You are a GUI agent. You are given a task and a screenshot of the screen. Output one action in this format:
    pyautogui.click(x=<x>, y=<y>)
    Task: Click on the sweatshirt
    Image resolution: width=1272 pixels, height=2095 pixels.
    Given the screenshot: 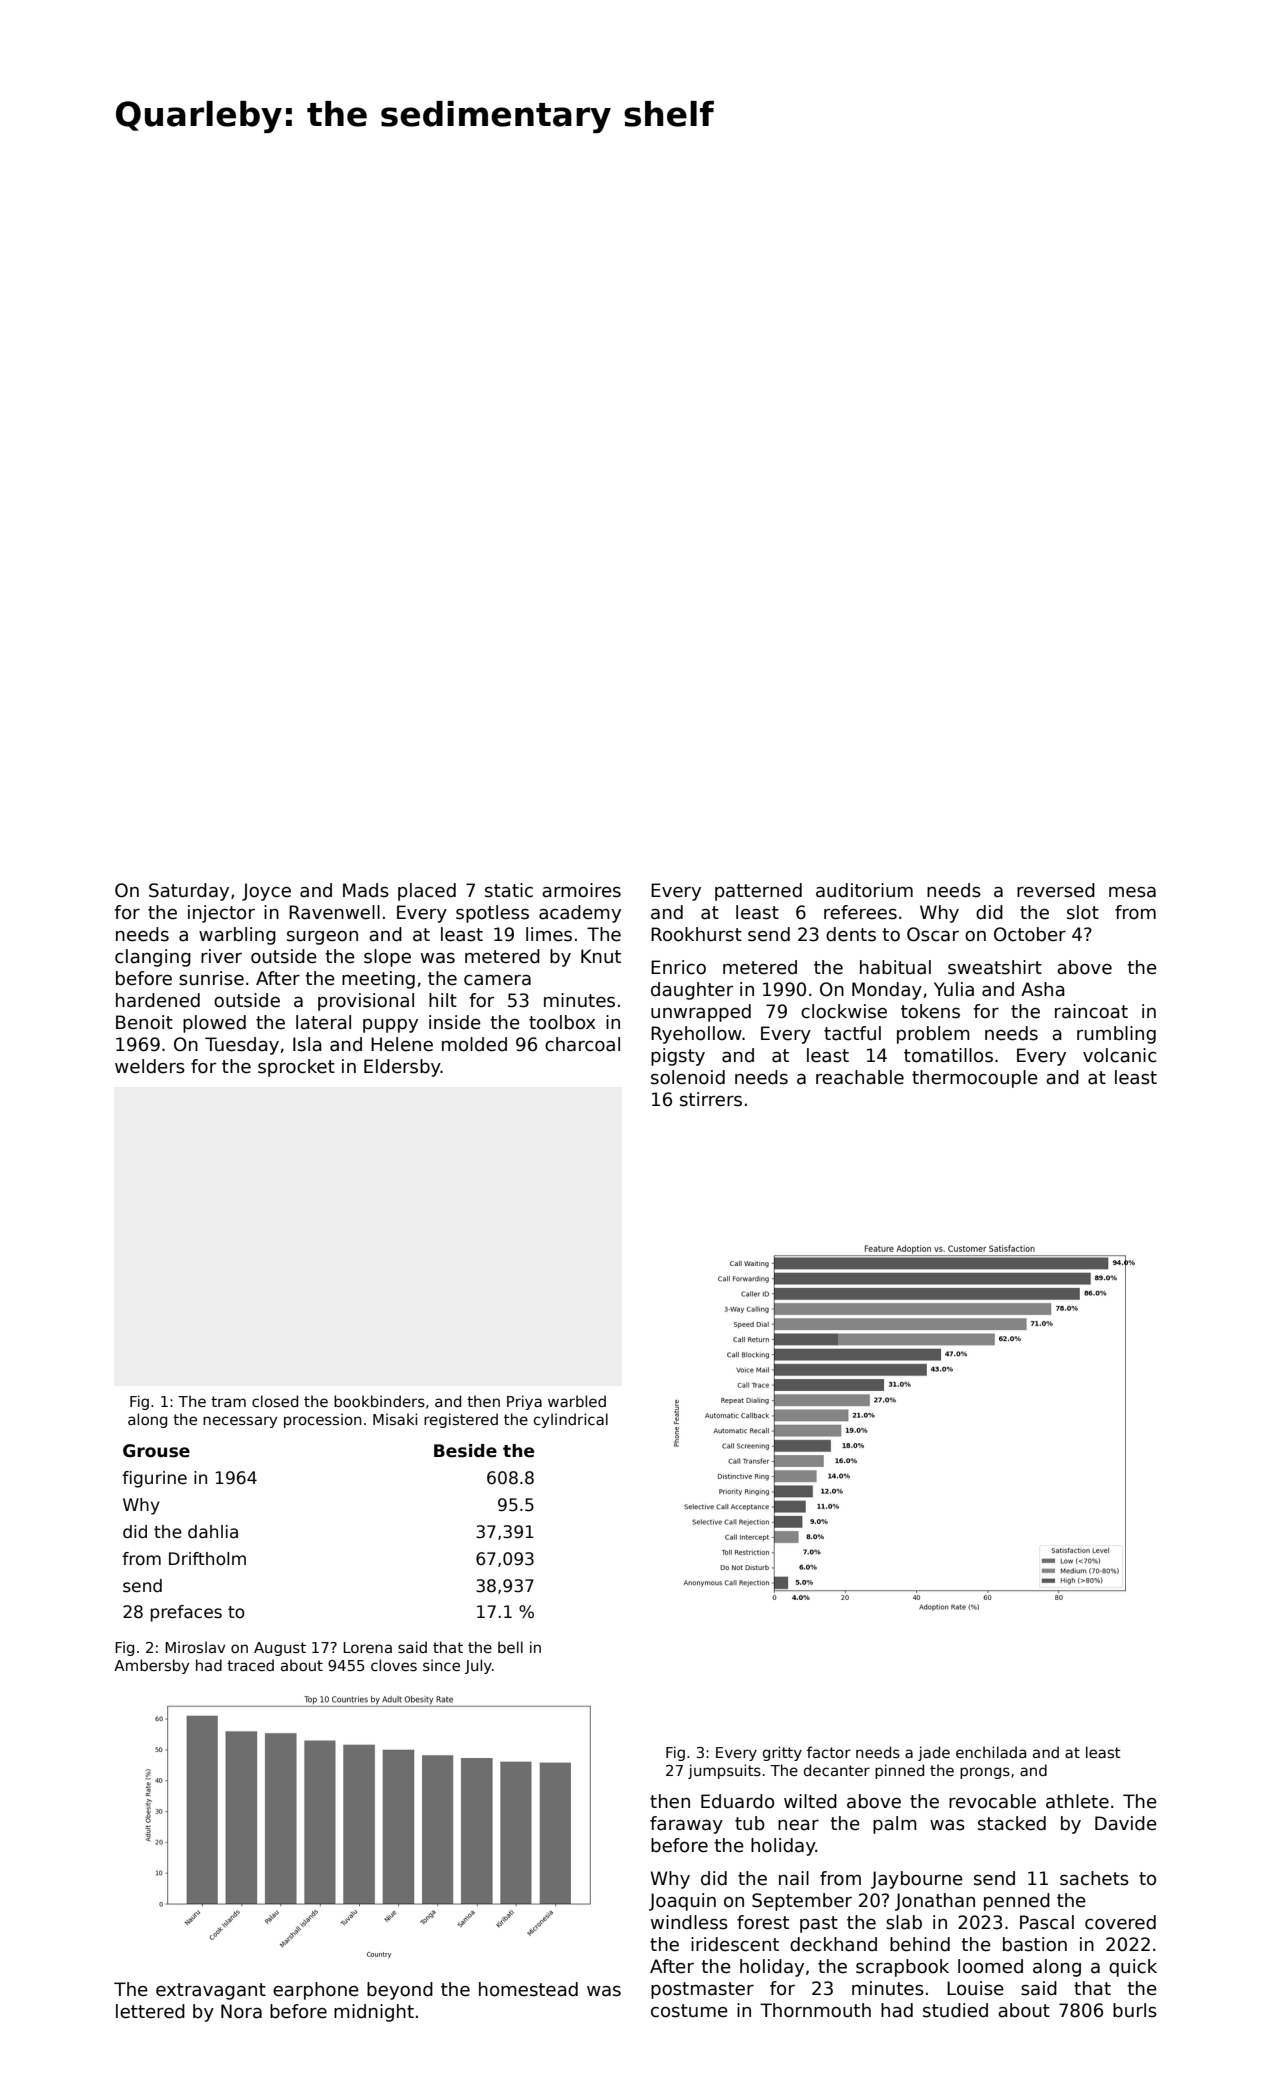 What is the action you would take?
    pyautogui.click(x=995, y=967)
